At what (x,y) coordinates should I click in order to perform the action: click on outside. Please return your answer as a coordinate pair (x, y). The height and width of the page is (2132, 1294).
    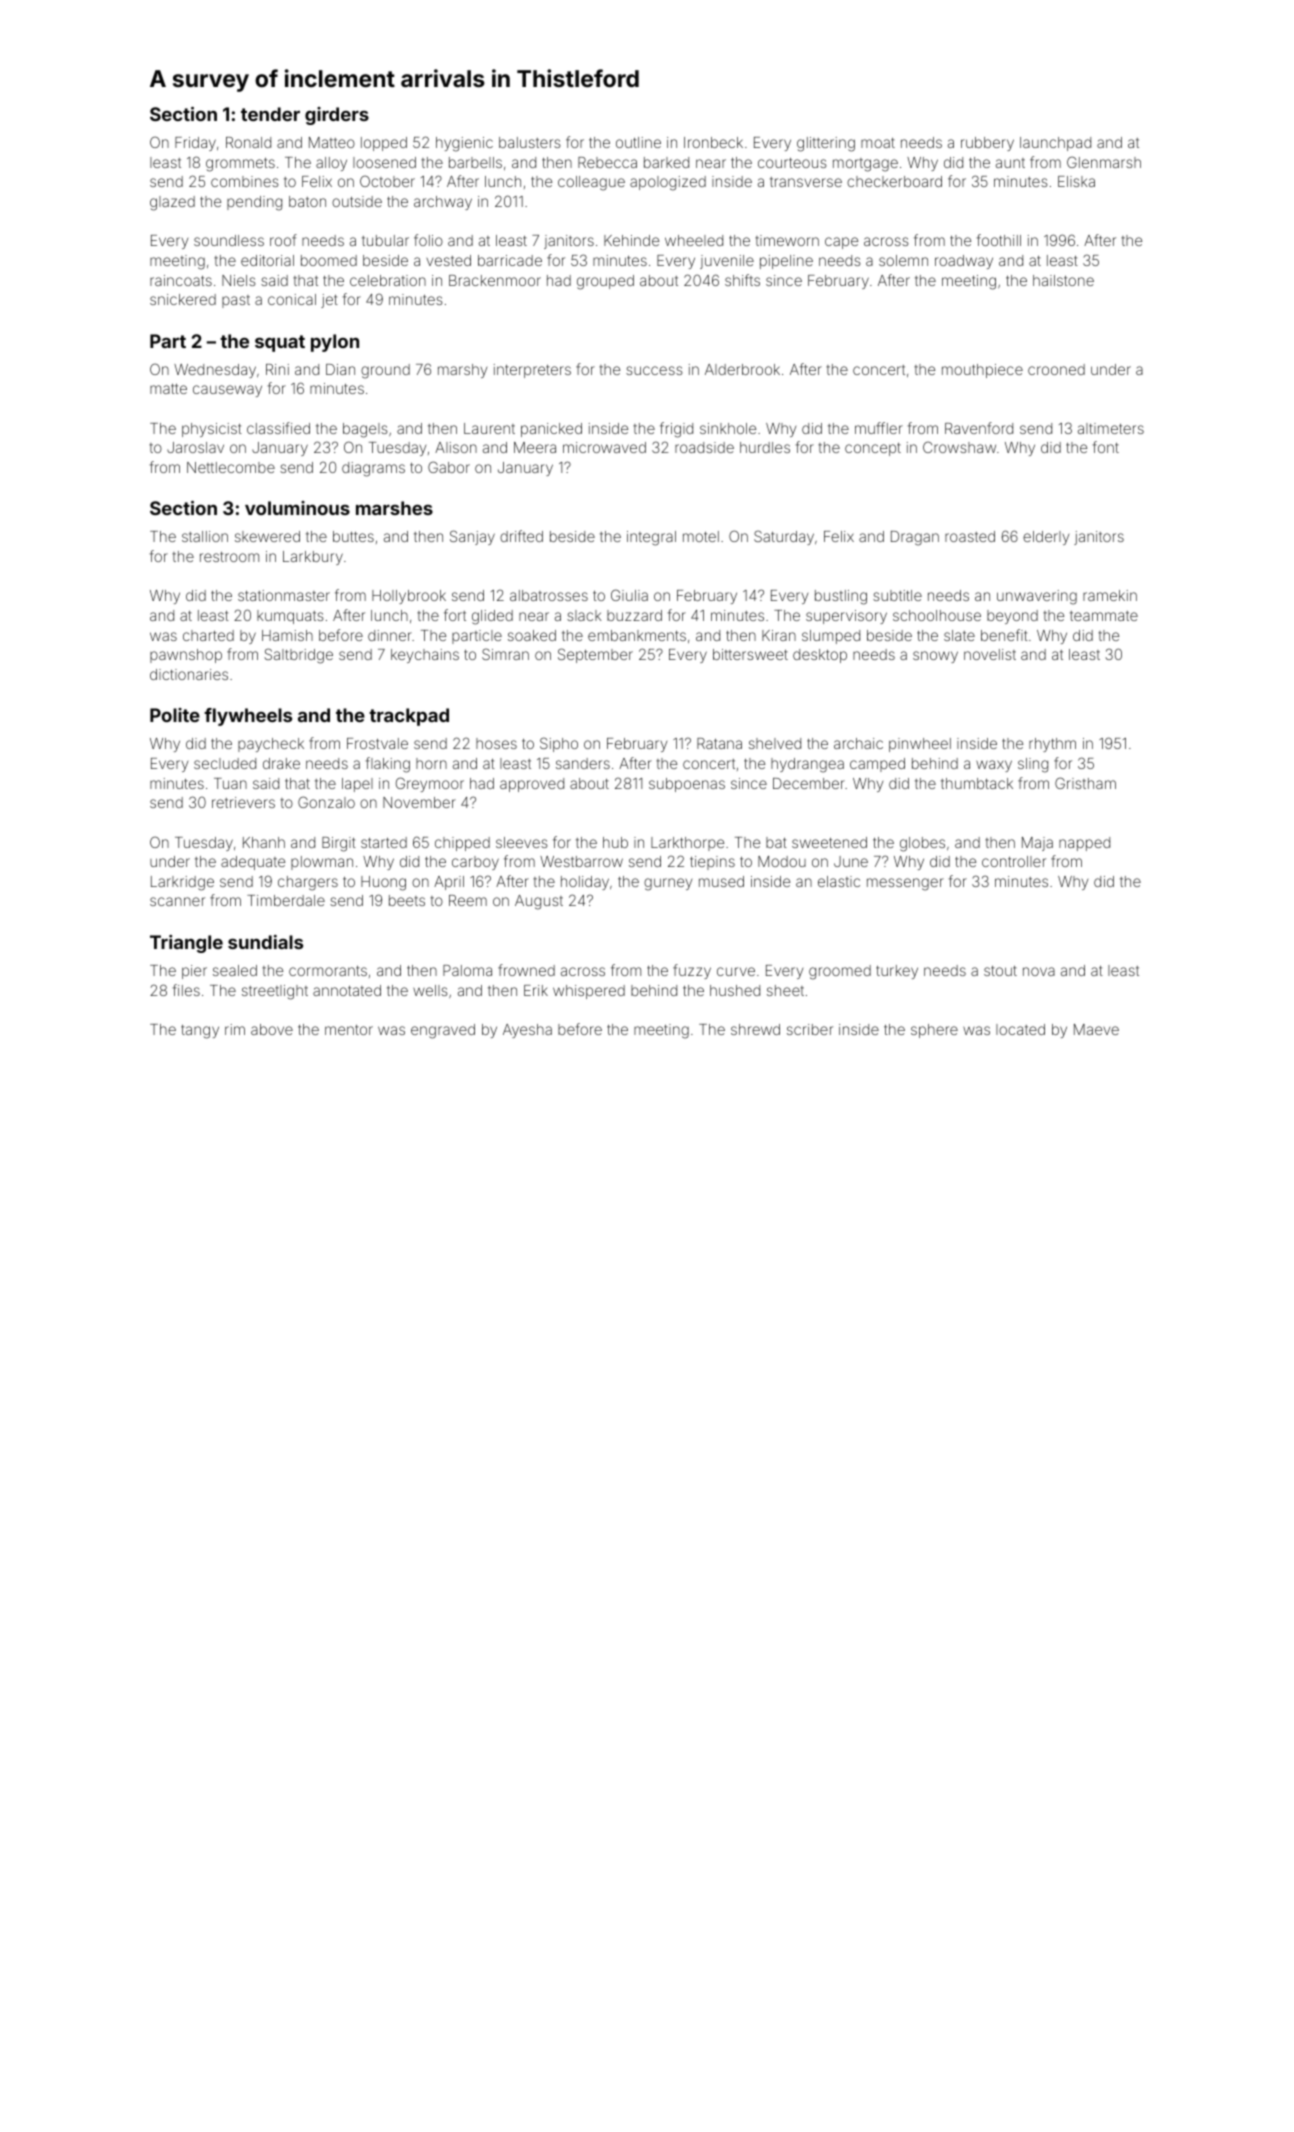
    Looking at the image, I should click on (357, 201).
